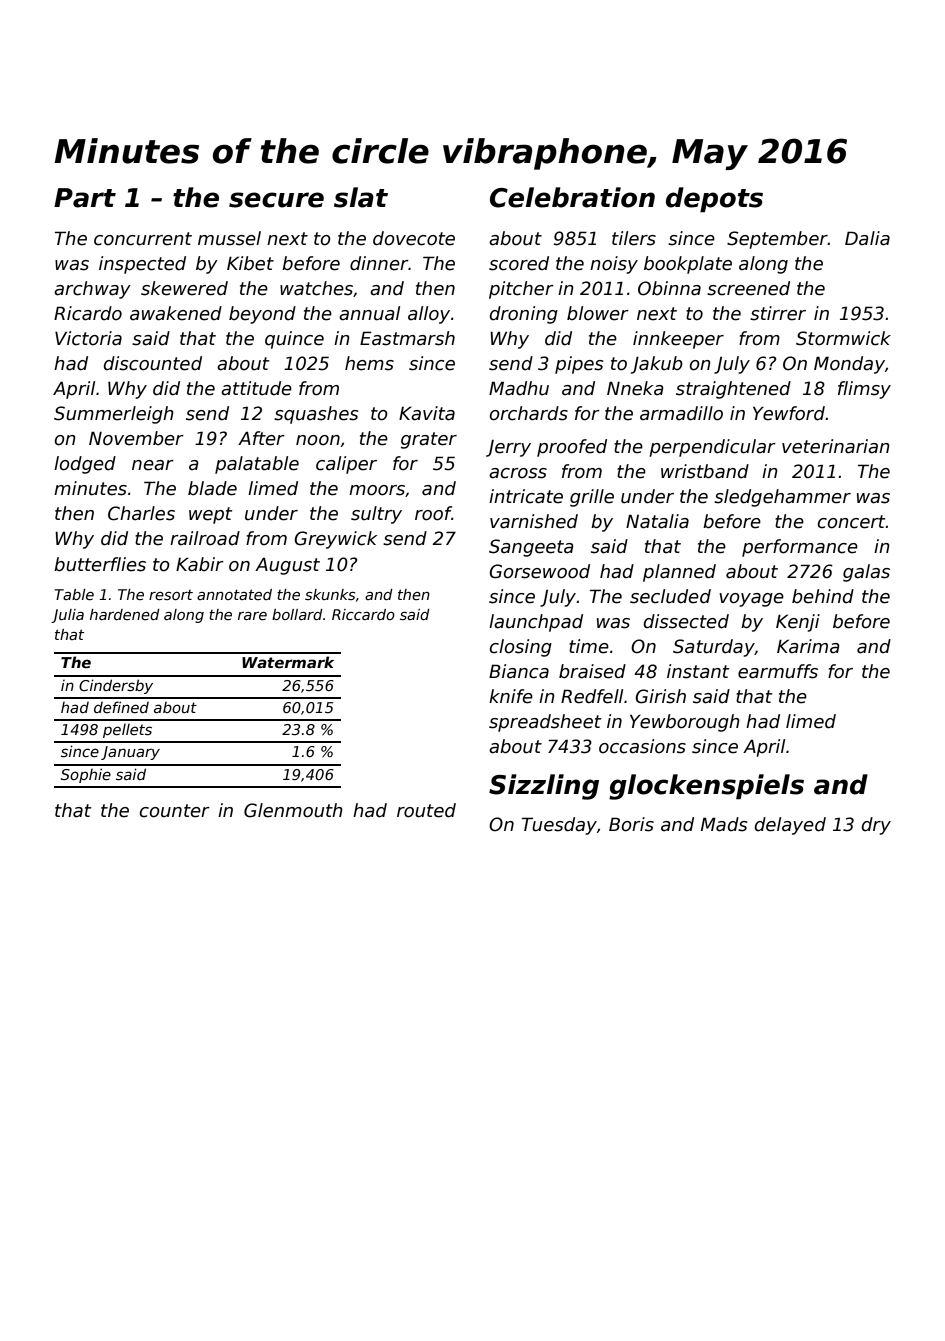 The width and height of the screenshot is (945, 1341). What do you see at coordinates (212, 488) in the screenshot?
I see `blade` at bounding box center [212, 488].
